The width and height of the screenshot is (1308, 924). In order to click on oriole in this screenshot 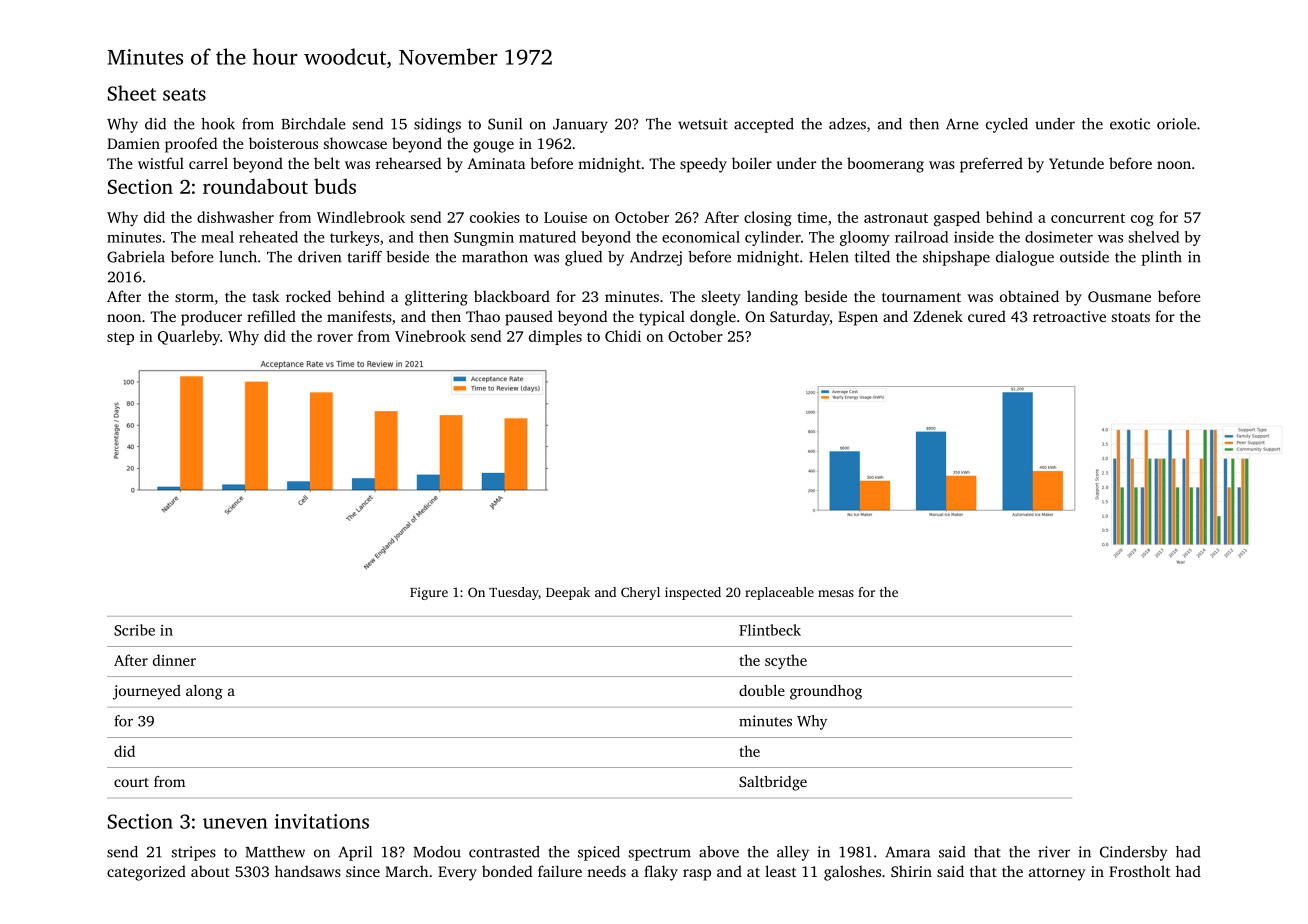, I will do `click(1176, 124)`.
